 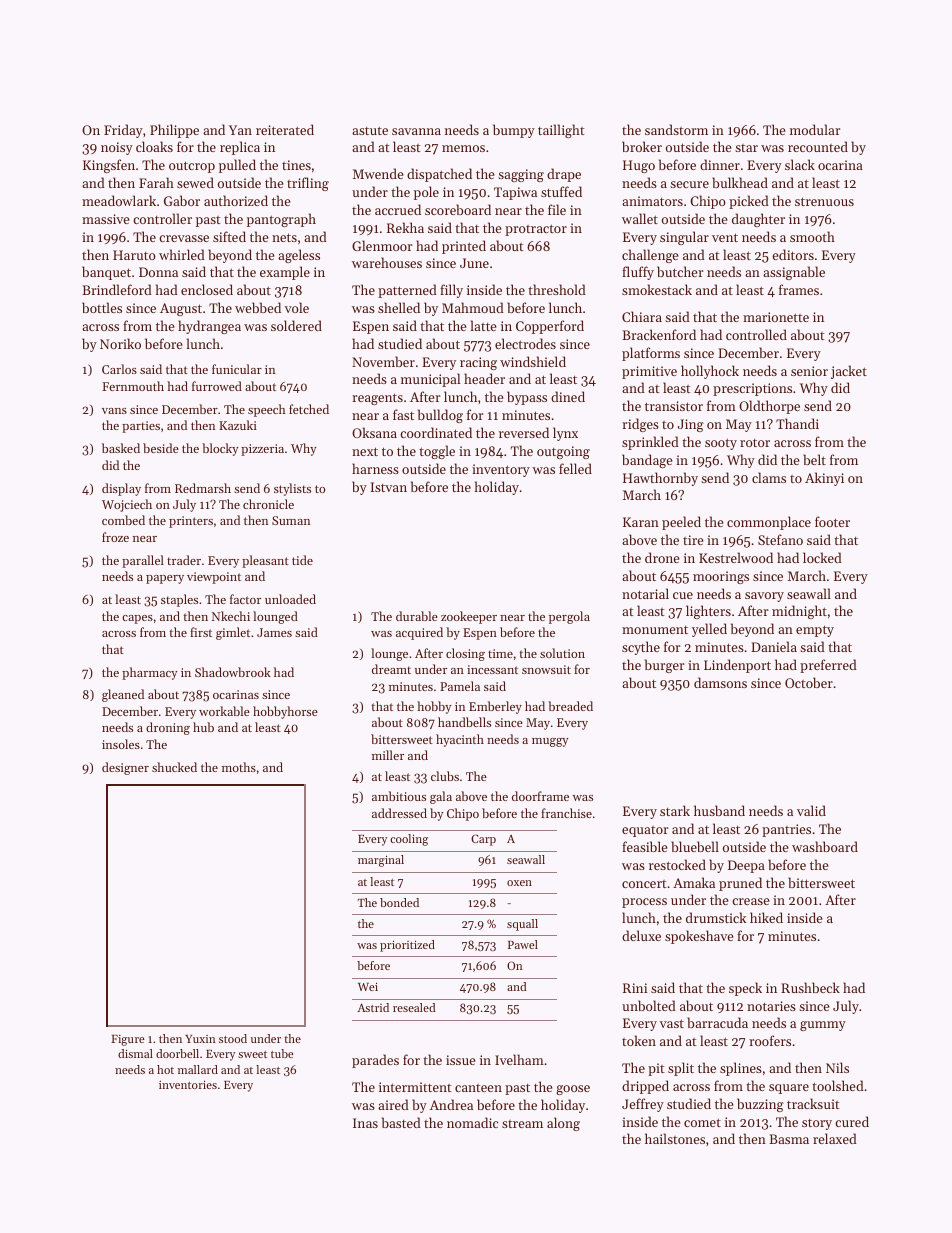 What do you see at coordinates (123, 695) in the screenshot?
I see `gleaned` at bounding box center [123, 695].
